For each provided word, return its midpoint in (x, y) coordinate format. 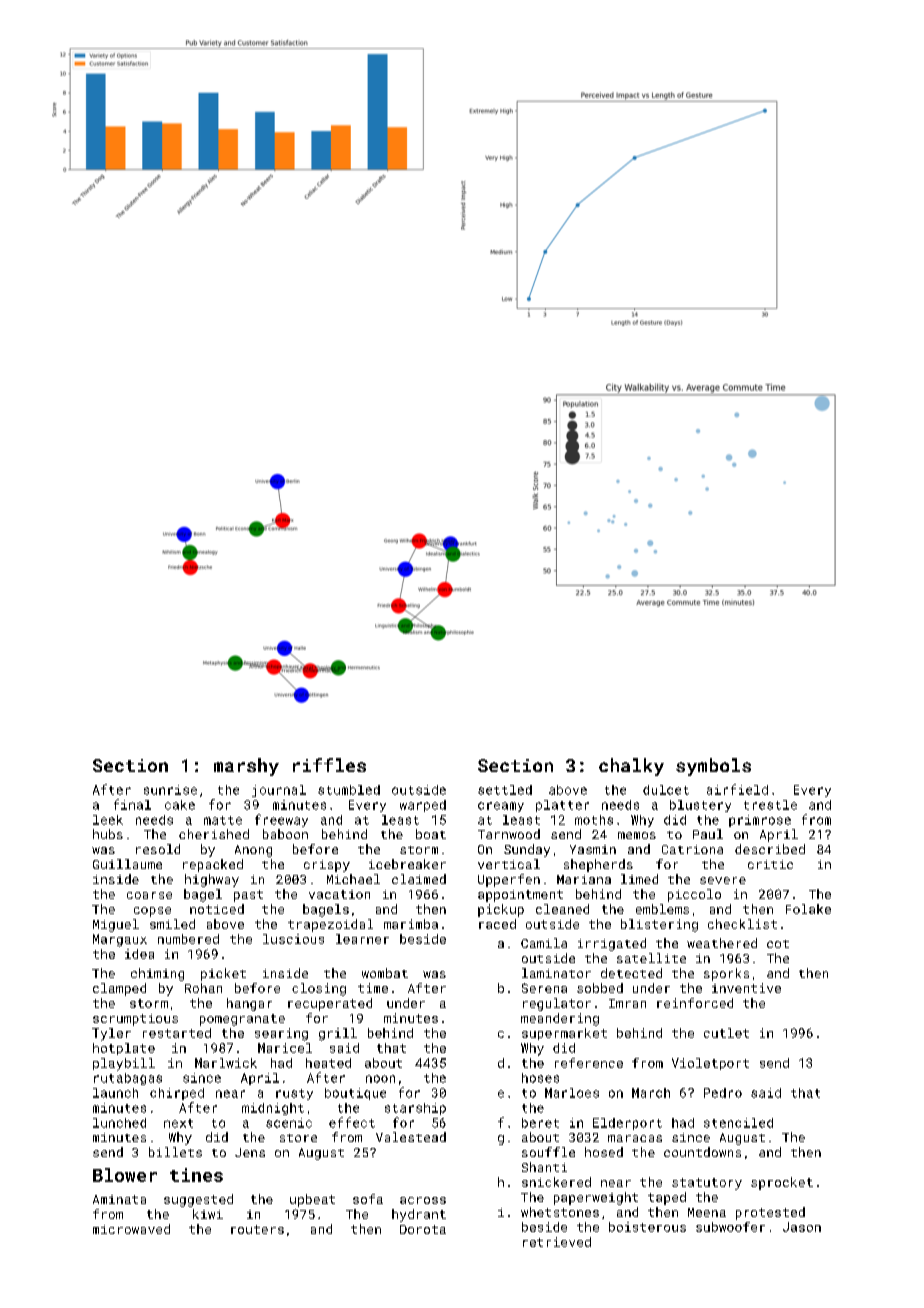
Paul (708, 834)
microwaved (131, 1229)
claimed (419, 879)
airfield (737, 789)
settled (505, 790)
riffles (329, 765)
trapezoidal (330, 925)
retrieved (557, 1242)
